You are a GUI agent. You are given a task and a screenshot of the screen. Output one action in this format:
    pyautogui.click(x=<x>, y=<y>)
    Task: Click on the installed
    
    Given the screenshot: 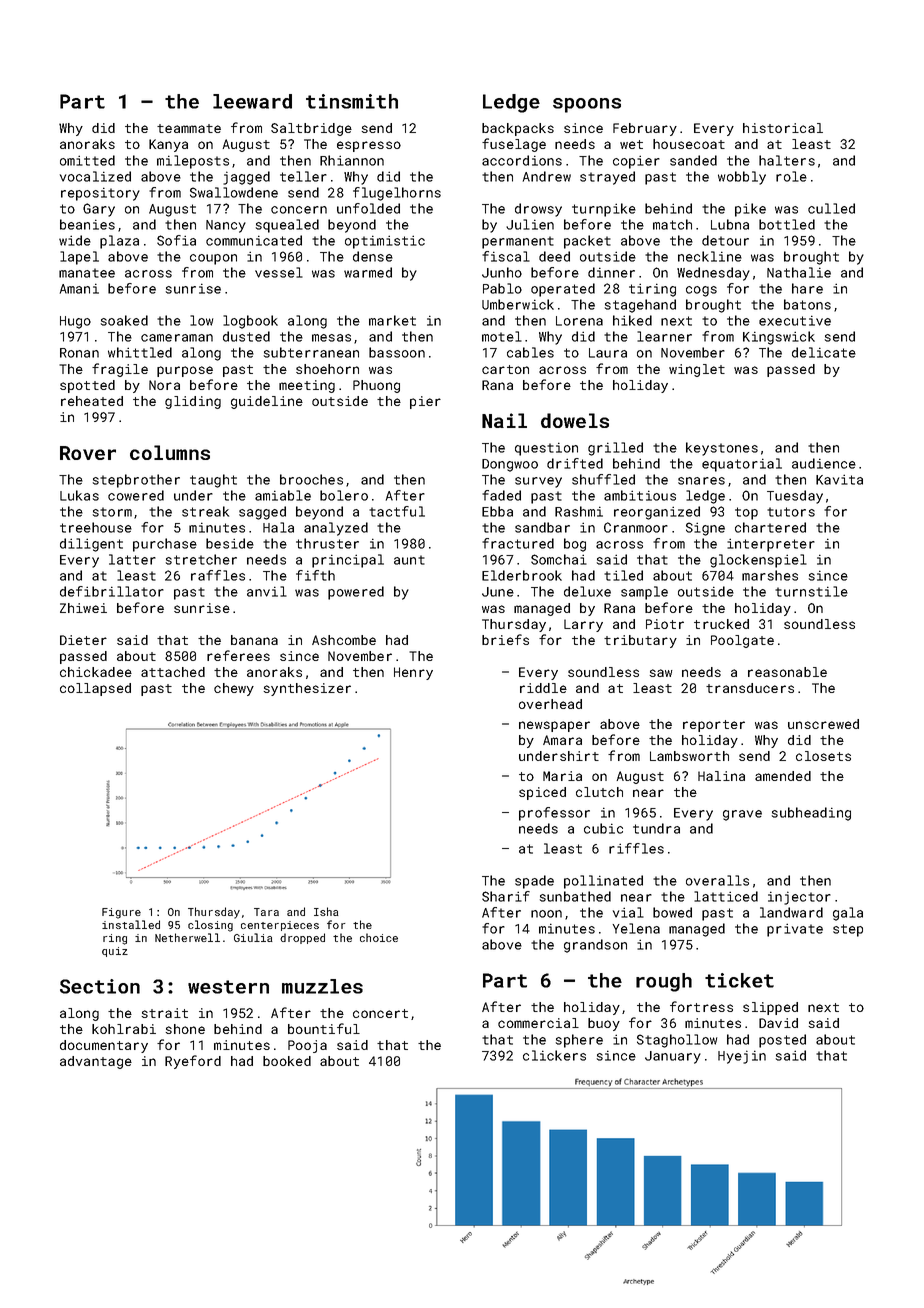 What is the action you would take?
    pyautogui.click(x=131, y=924)
